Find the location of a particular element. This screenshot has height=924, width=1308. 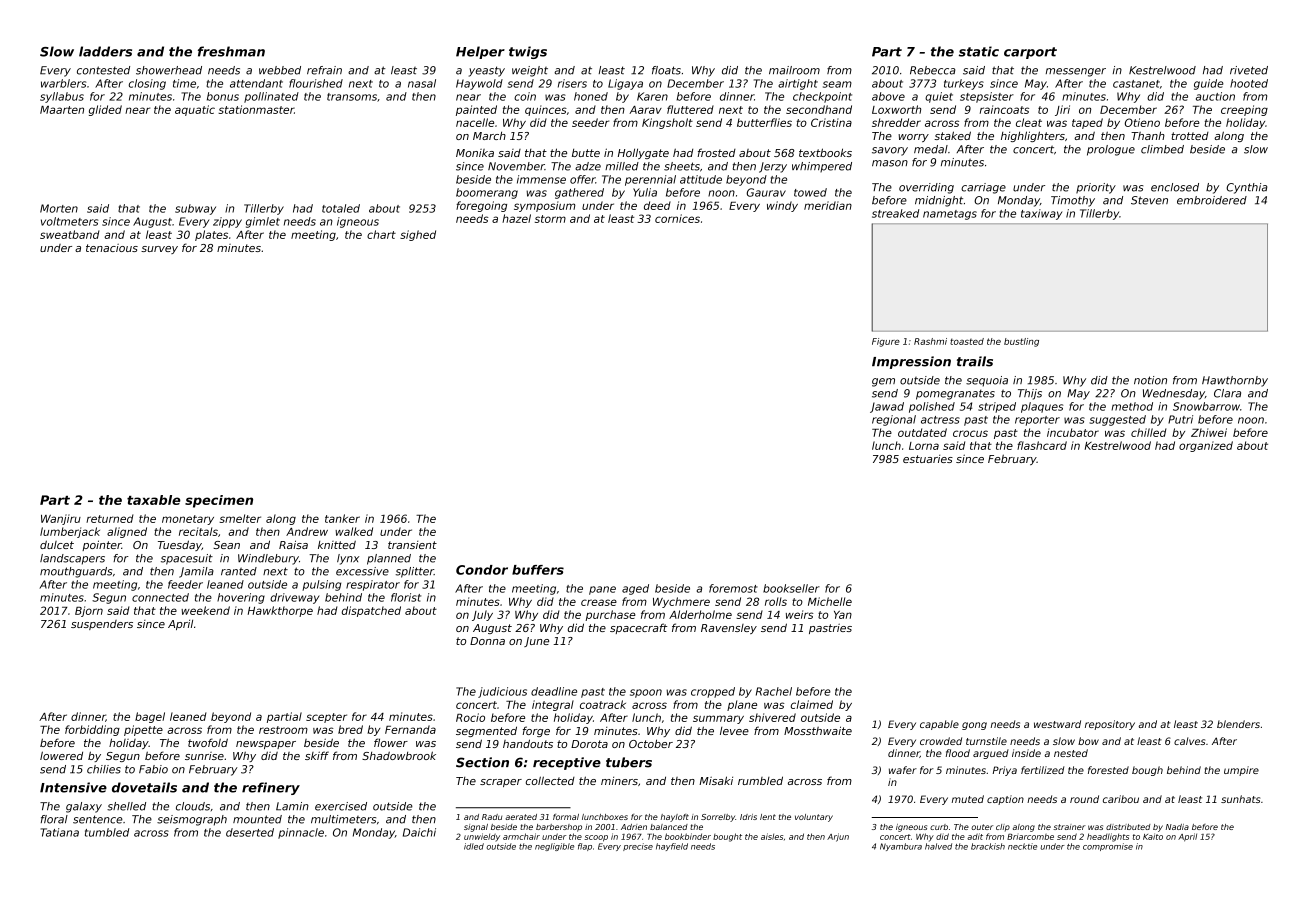

totaled is located at coordinates (341, 208).
